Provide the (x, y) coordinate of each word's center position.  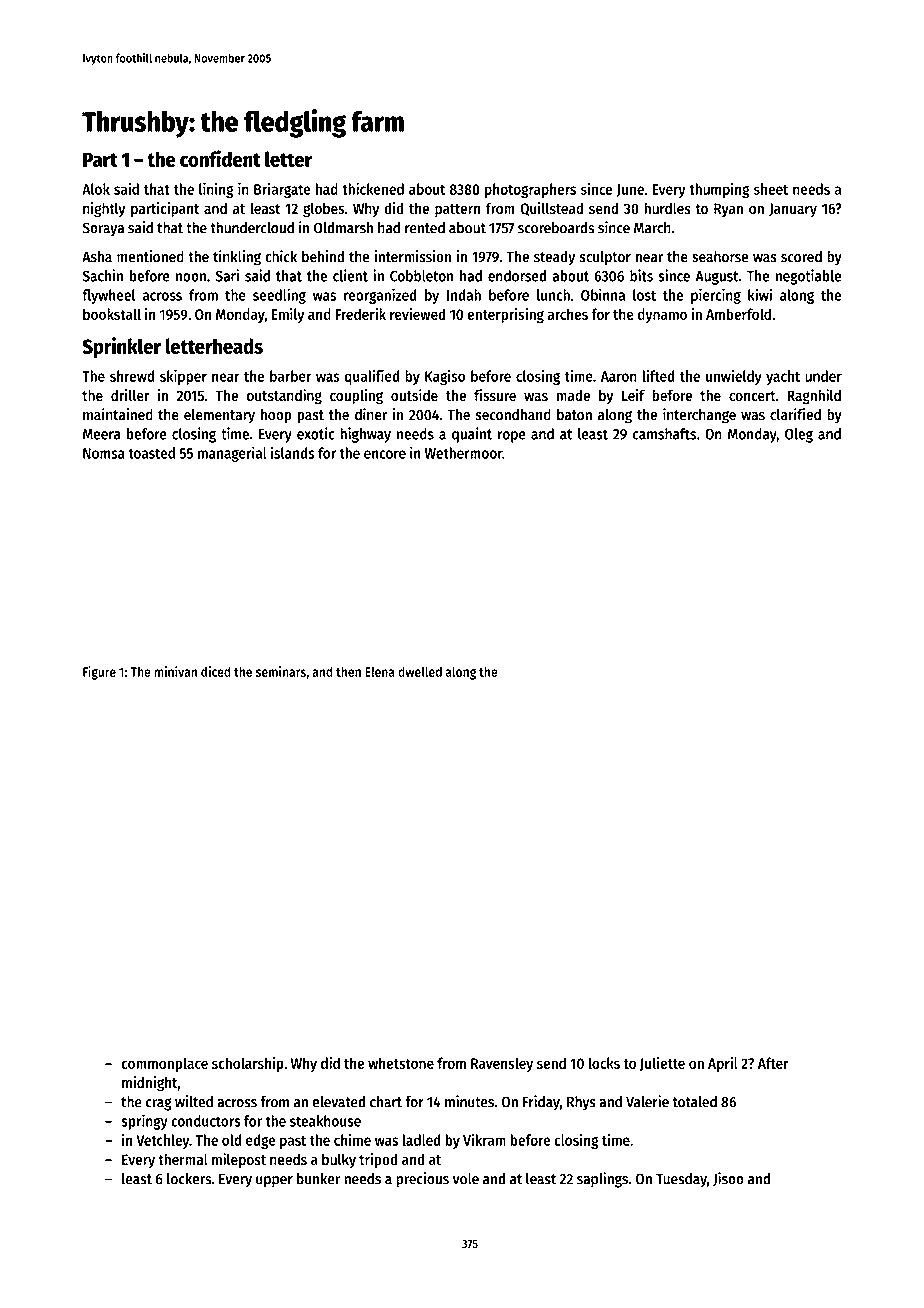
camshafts (664, 434)
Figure (99, 673)
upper (274, 1182)
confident (220, 158)
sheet (771, 189)
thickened (373, 188)
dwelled (420, 671)
